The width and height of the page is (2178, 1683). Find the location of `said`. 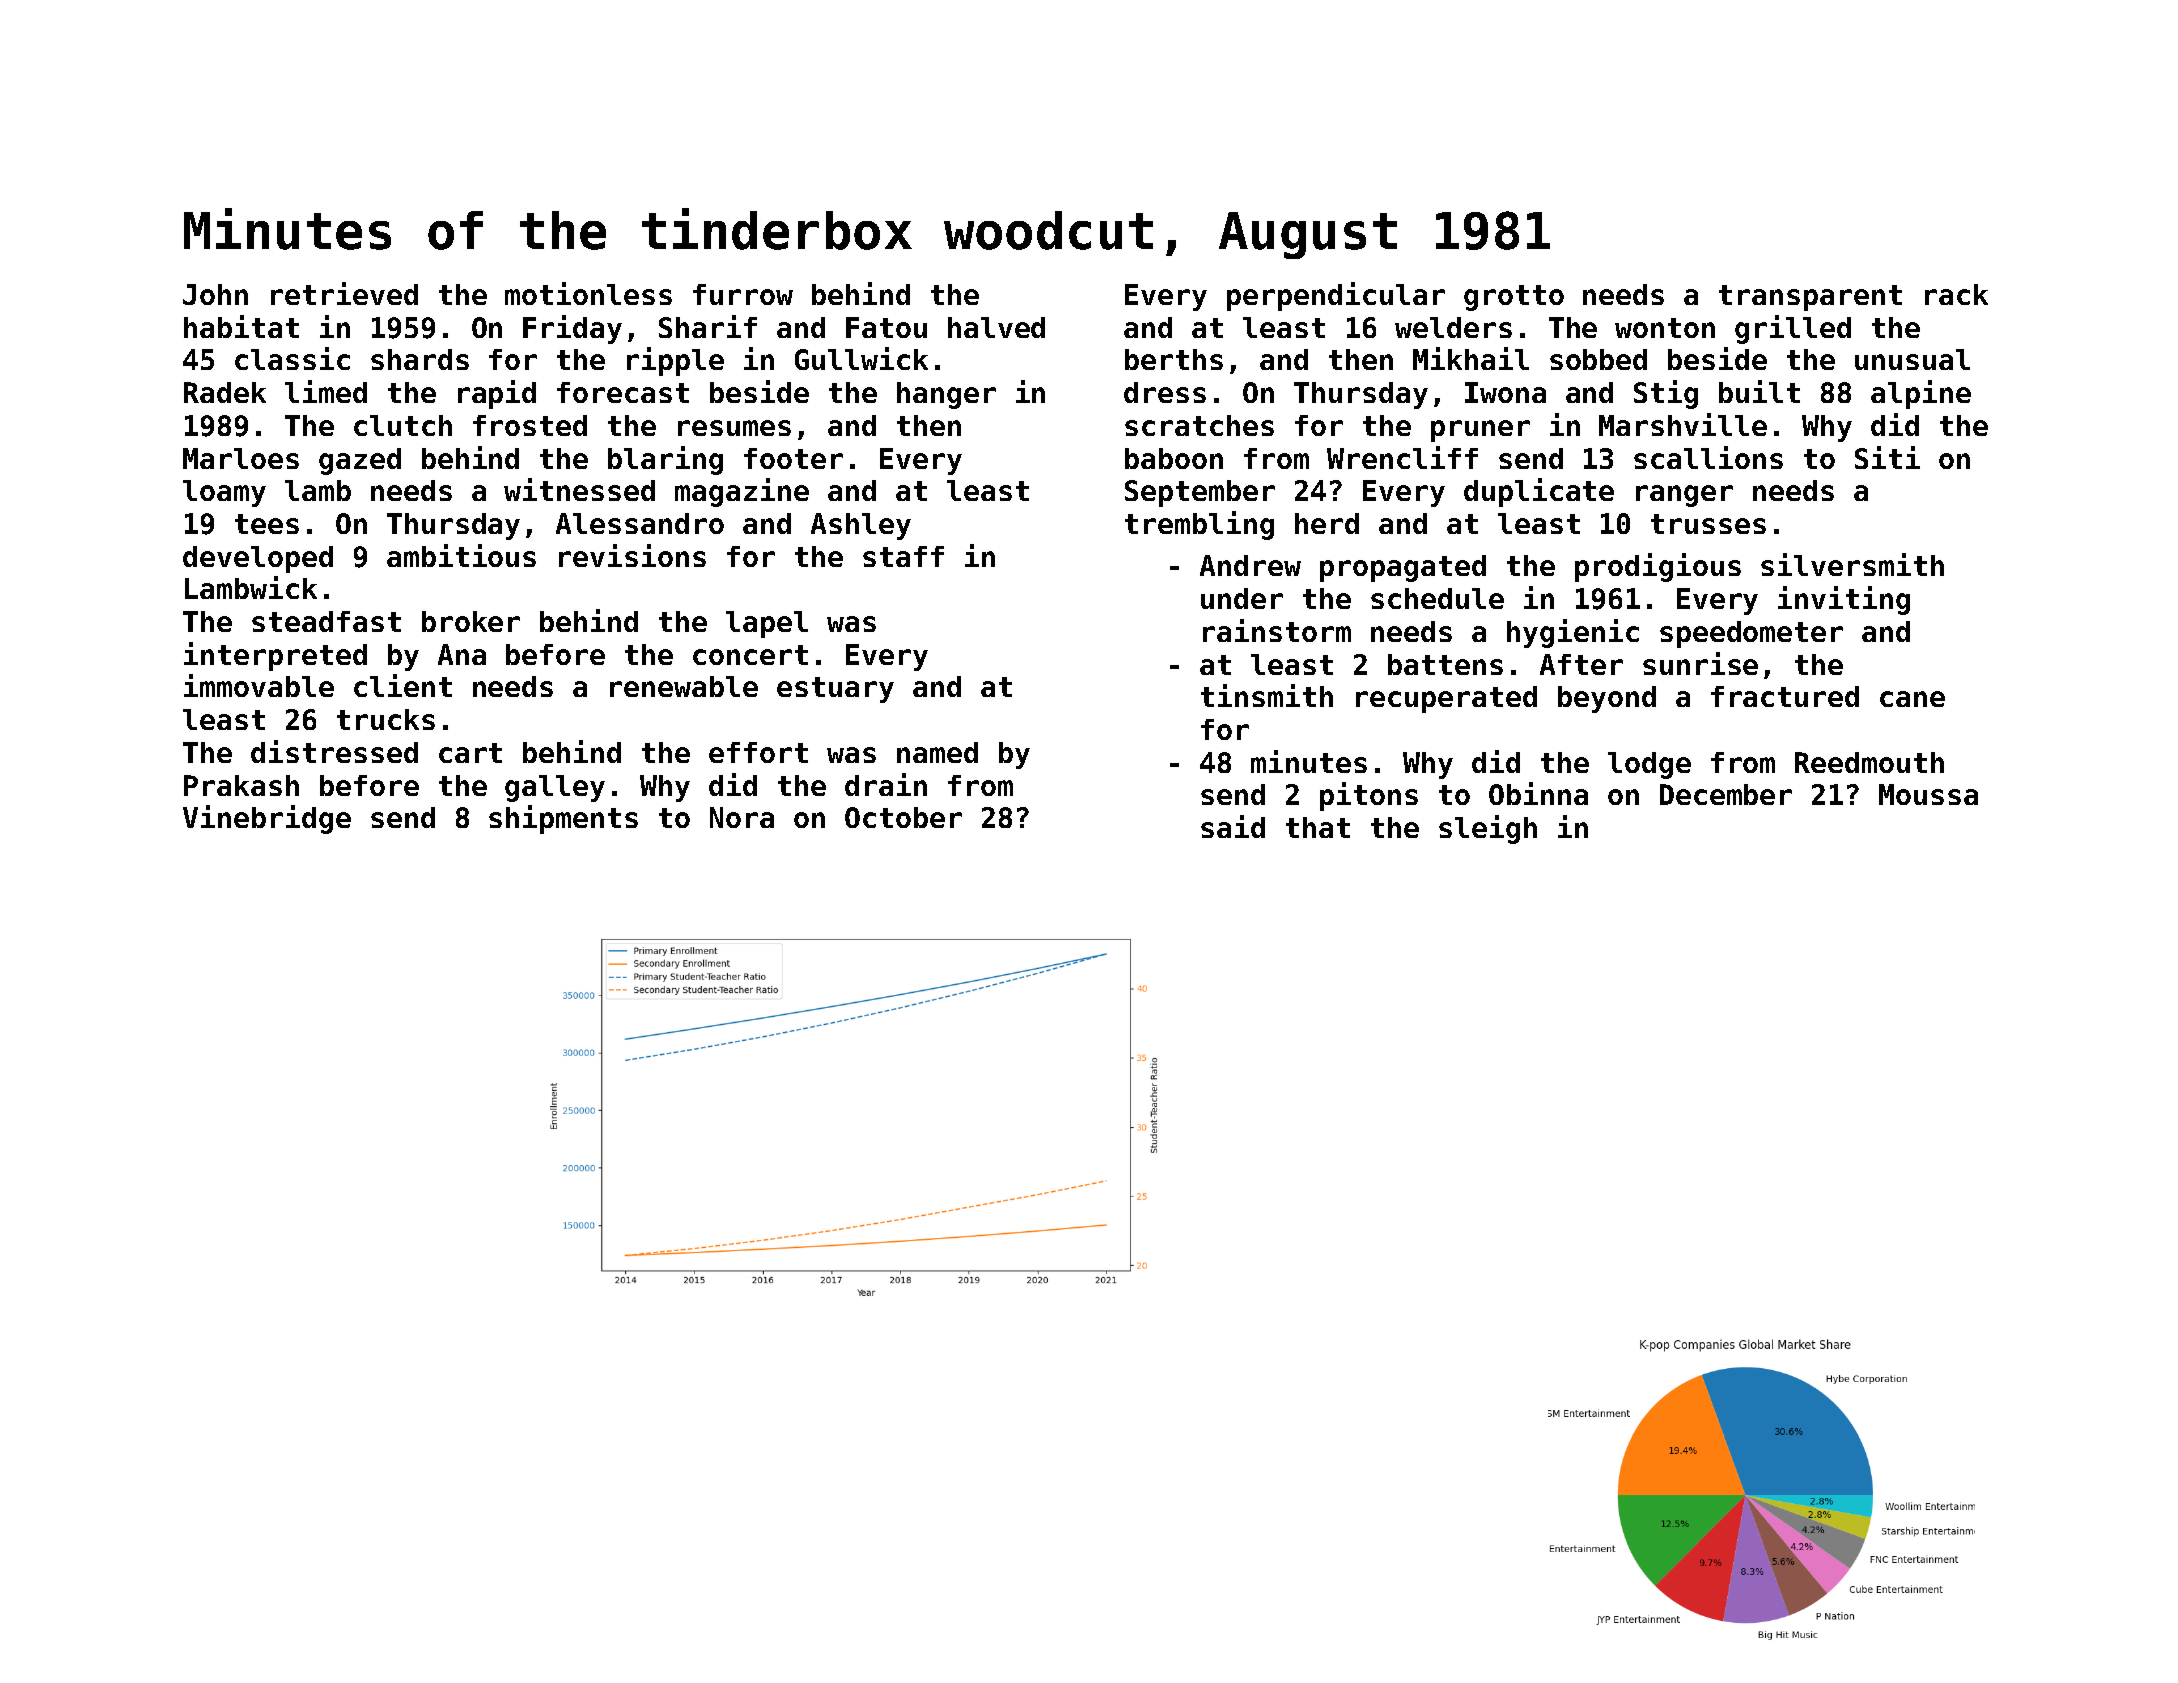

said is located at coordinates (1233, 826).
